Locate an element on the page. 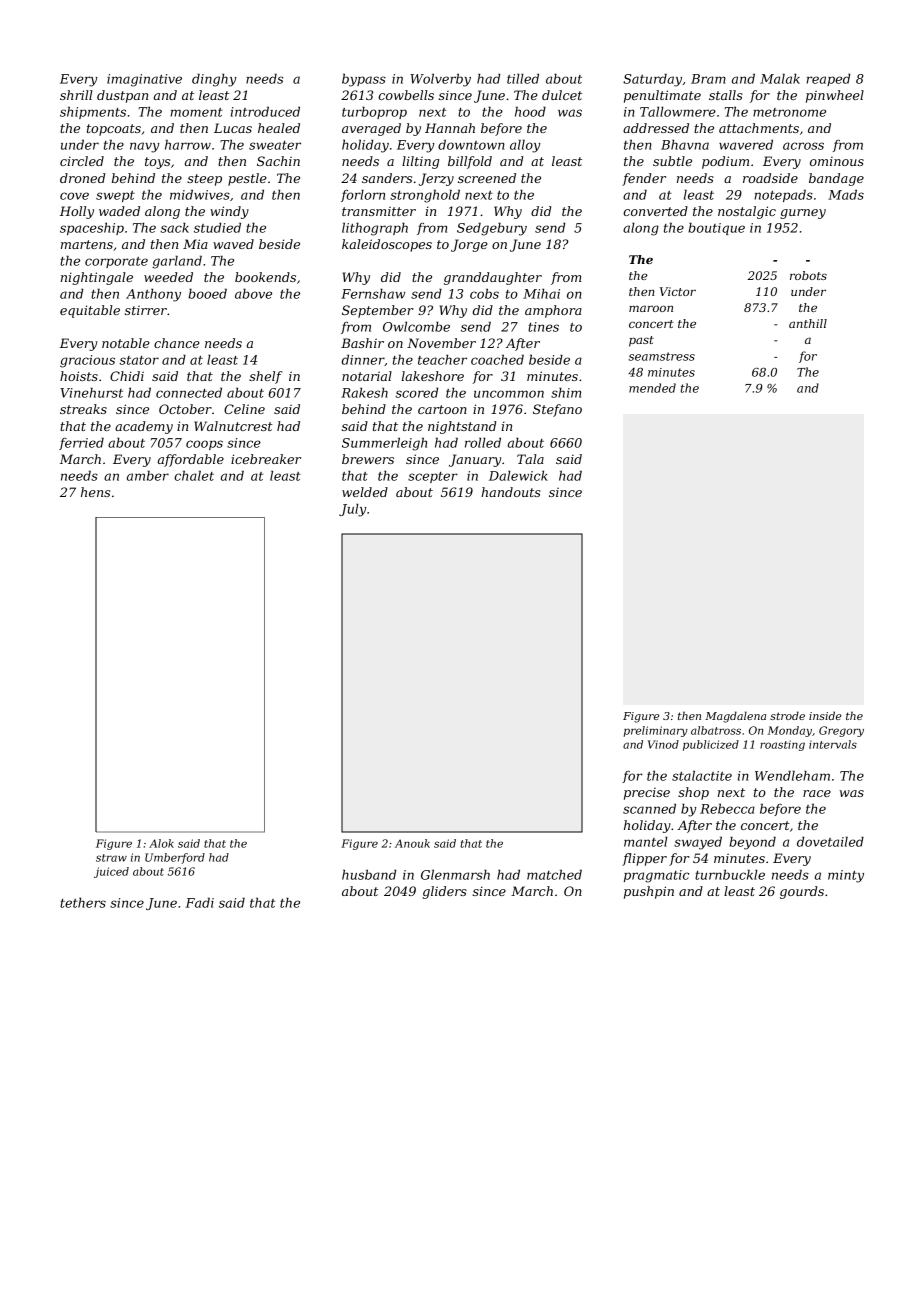 The image size is (924, 1308). mended is located at coordinates (652, 388).
